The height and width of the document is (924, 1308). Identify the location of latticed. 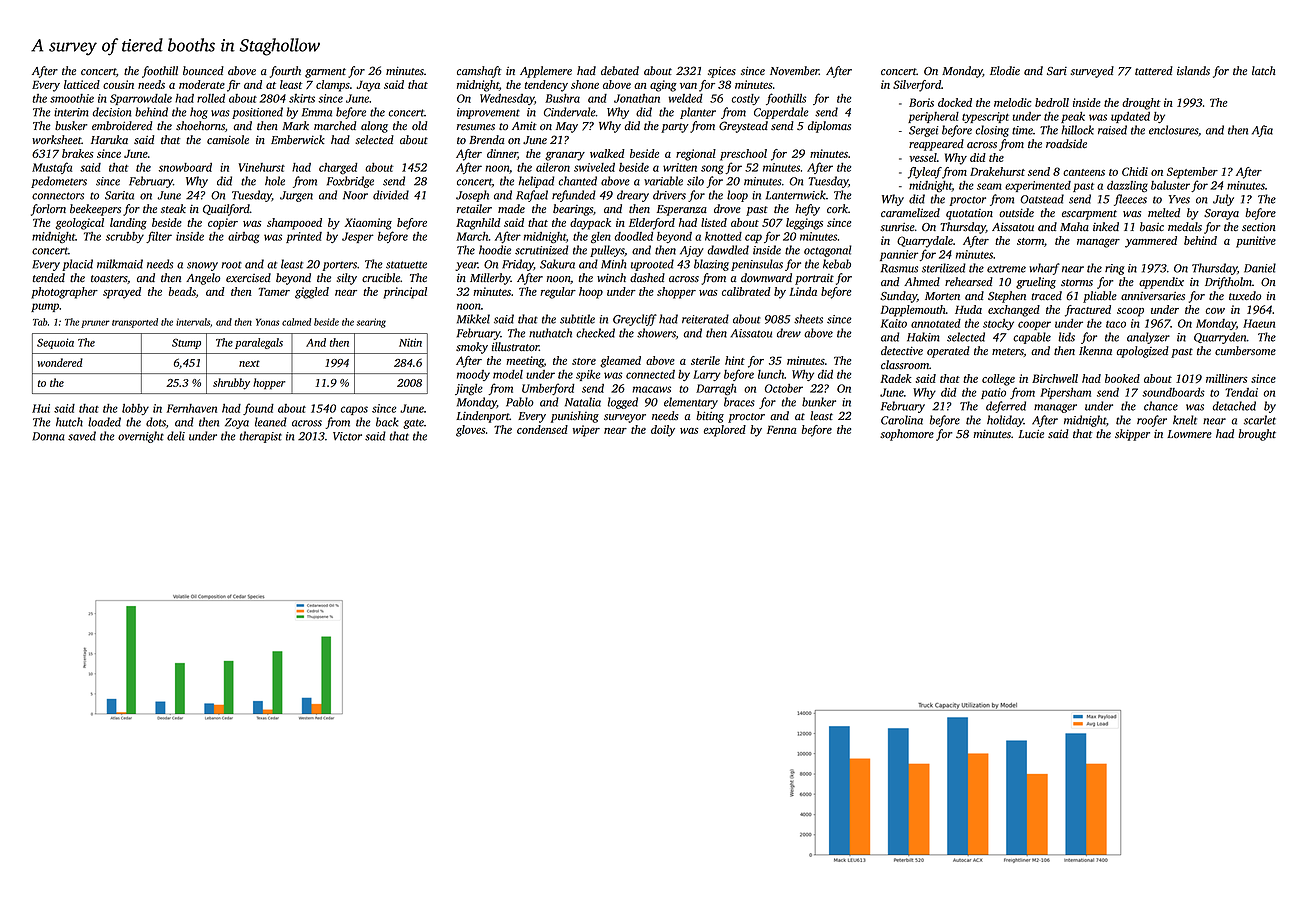
(82, 84).
